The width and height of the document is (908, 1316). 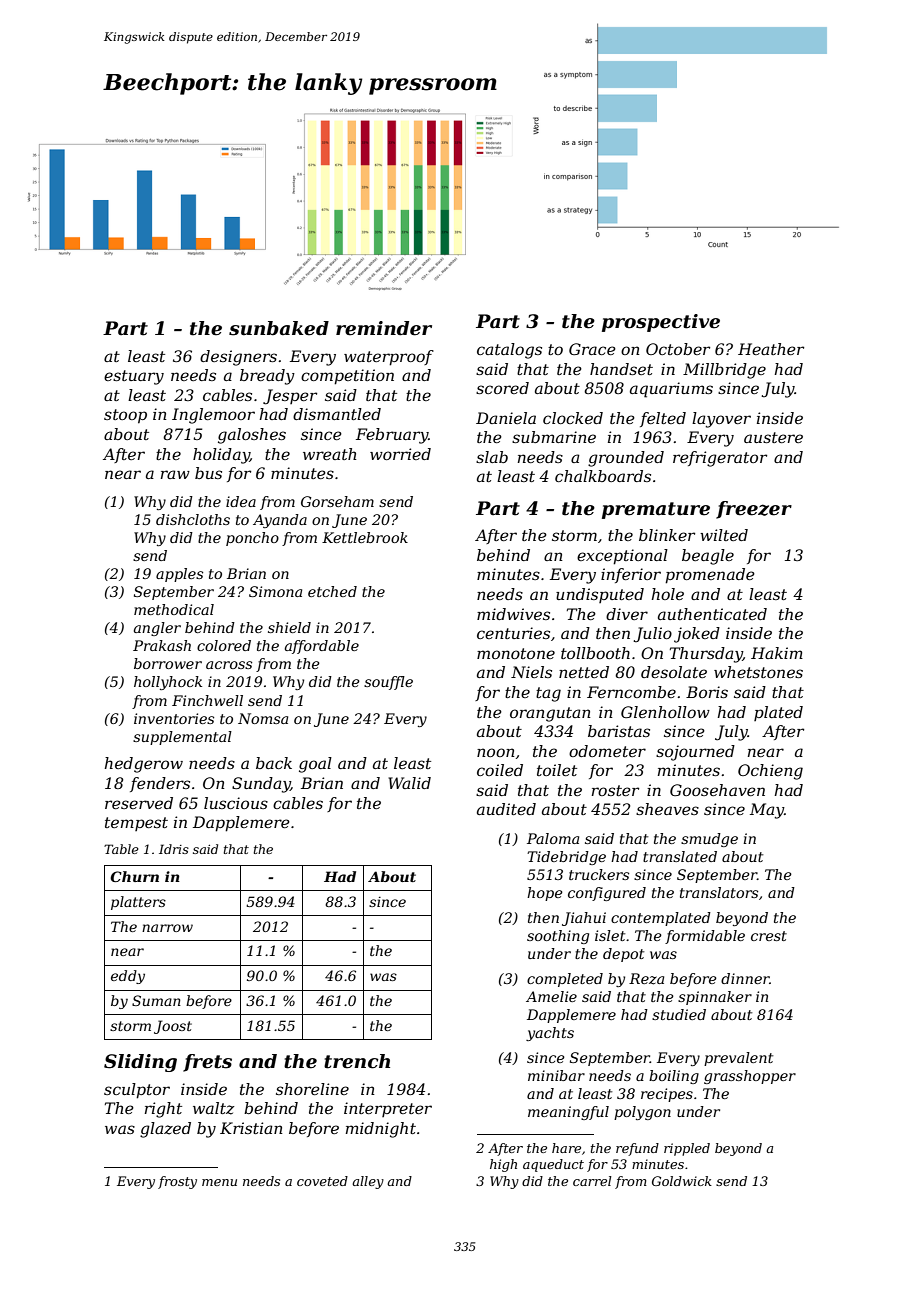 I want to click on beagle, so click(x=708, y=557).
